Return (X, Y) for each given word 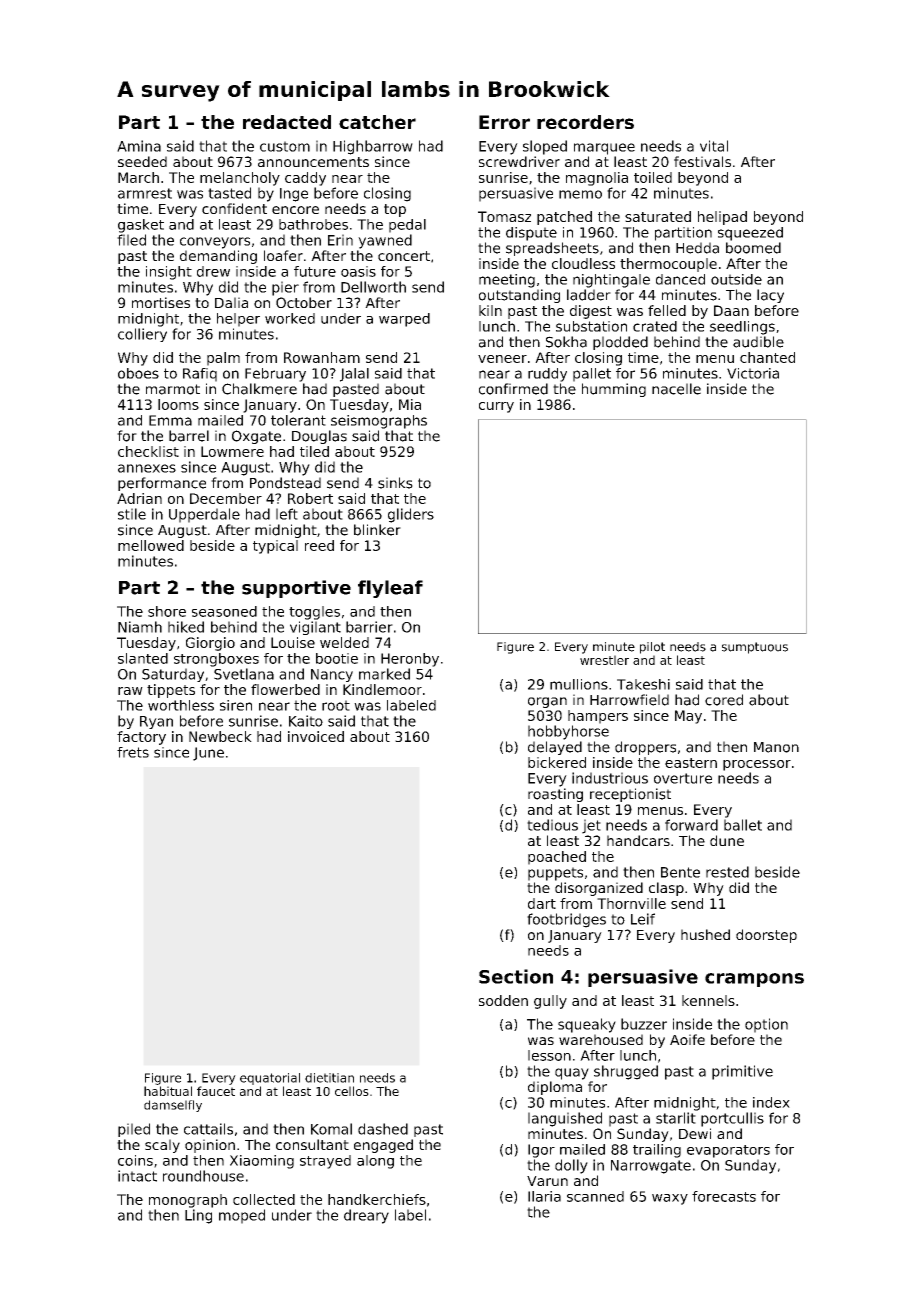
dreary (366, 1216)
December (226, 498)
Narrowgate (651, 1167)
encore (295, 210)
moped (242, 1216)
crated (655, 326)
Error (504, 122)
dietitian (329, 1078)
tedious (552, 825)
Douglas (319, 437)
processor (757, 765)
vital (714, 146)
